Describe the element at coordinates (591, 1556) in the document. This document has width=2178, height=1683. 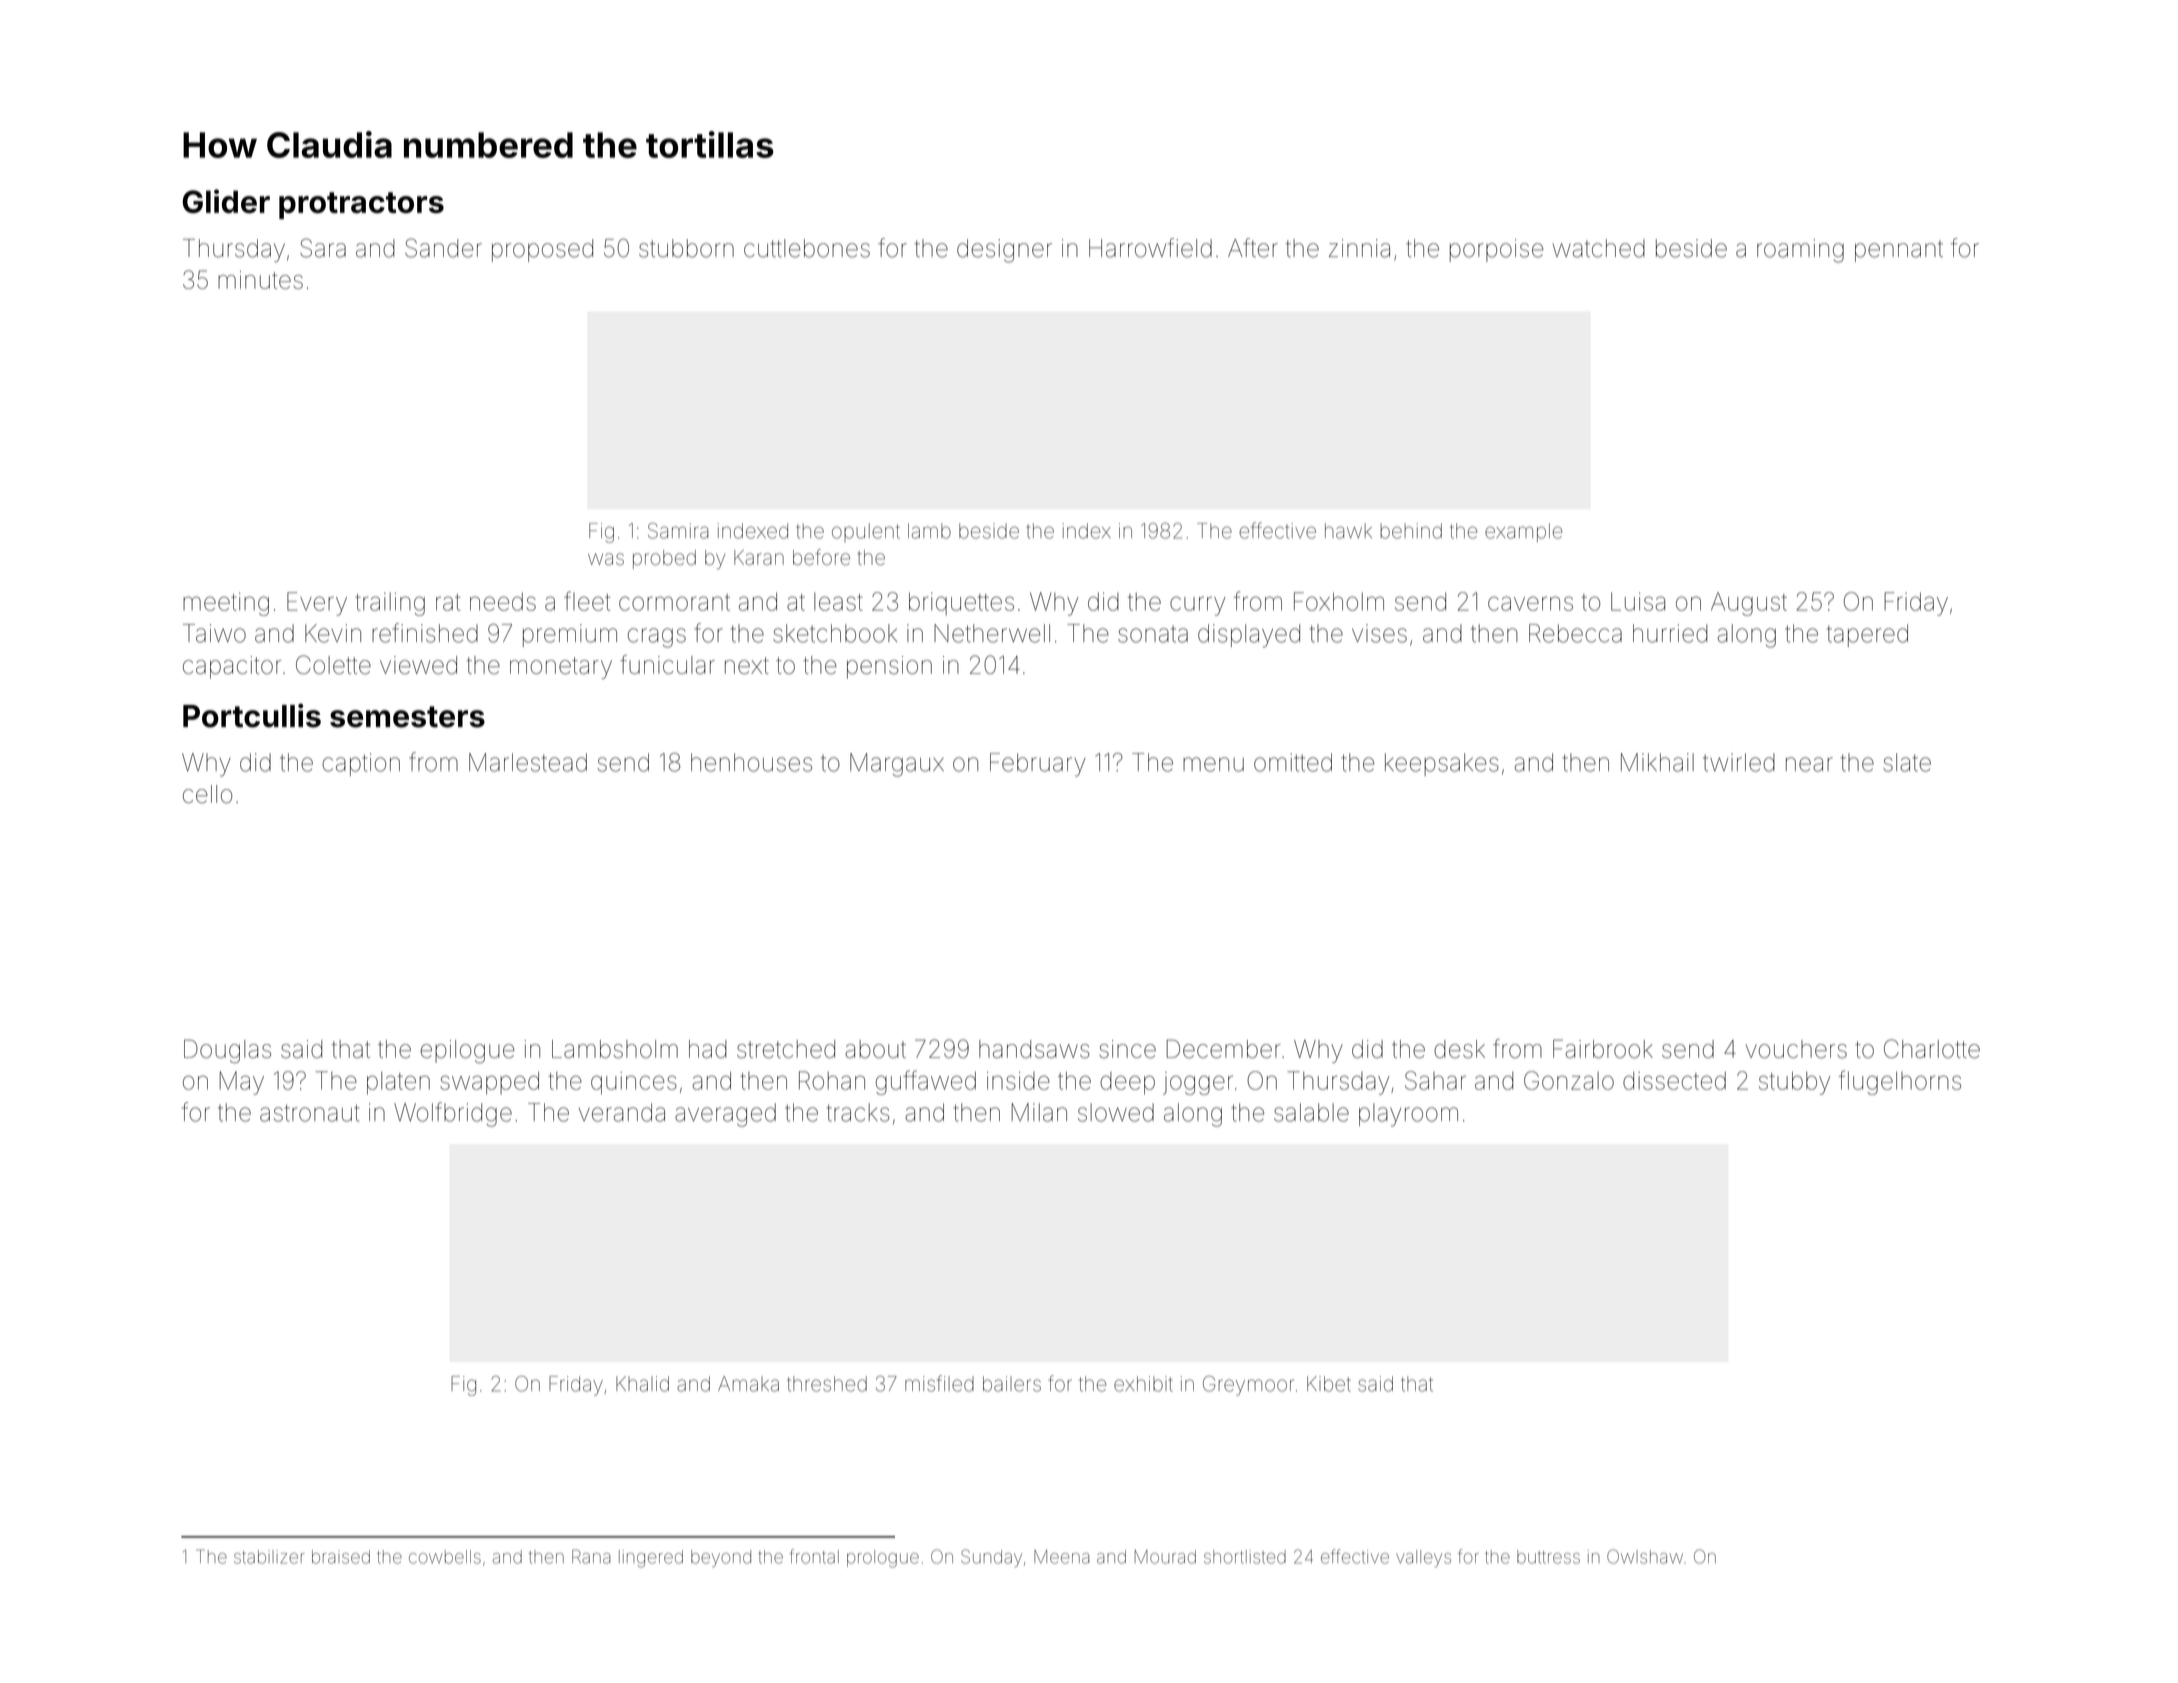
I see `Rana` at that location.
